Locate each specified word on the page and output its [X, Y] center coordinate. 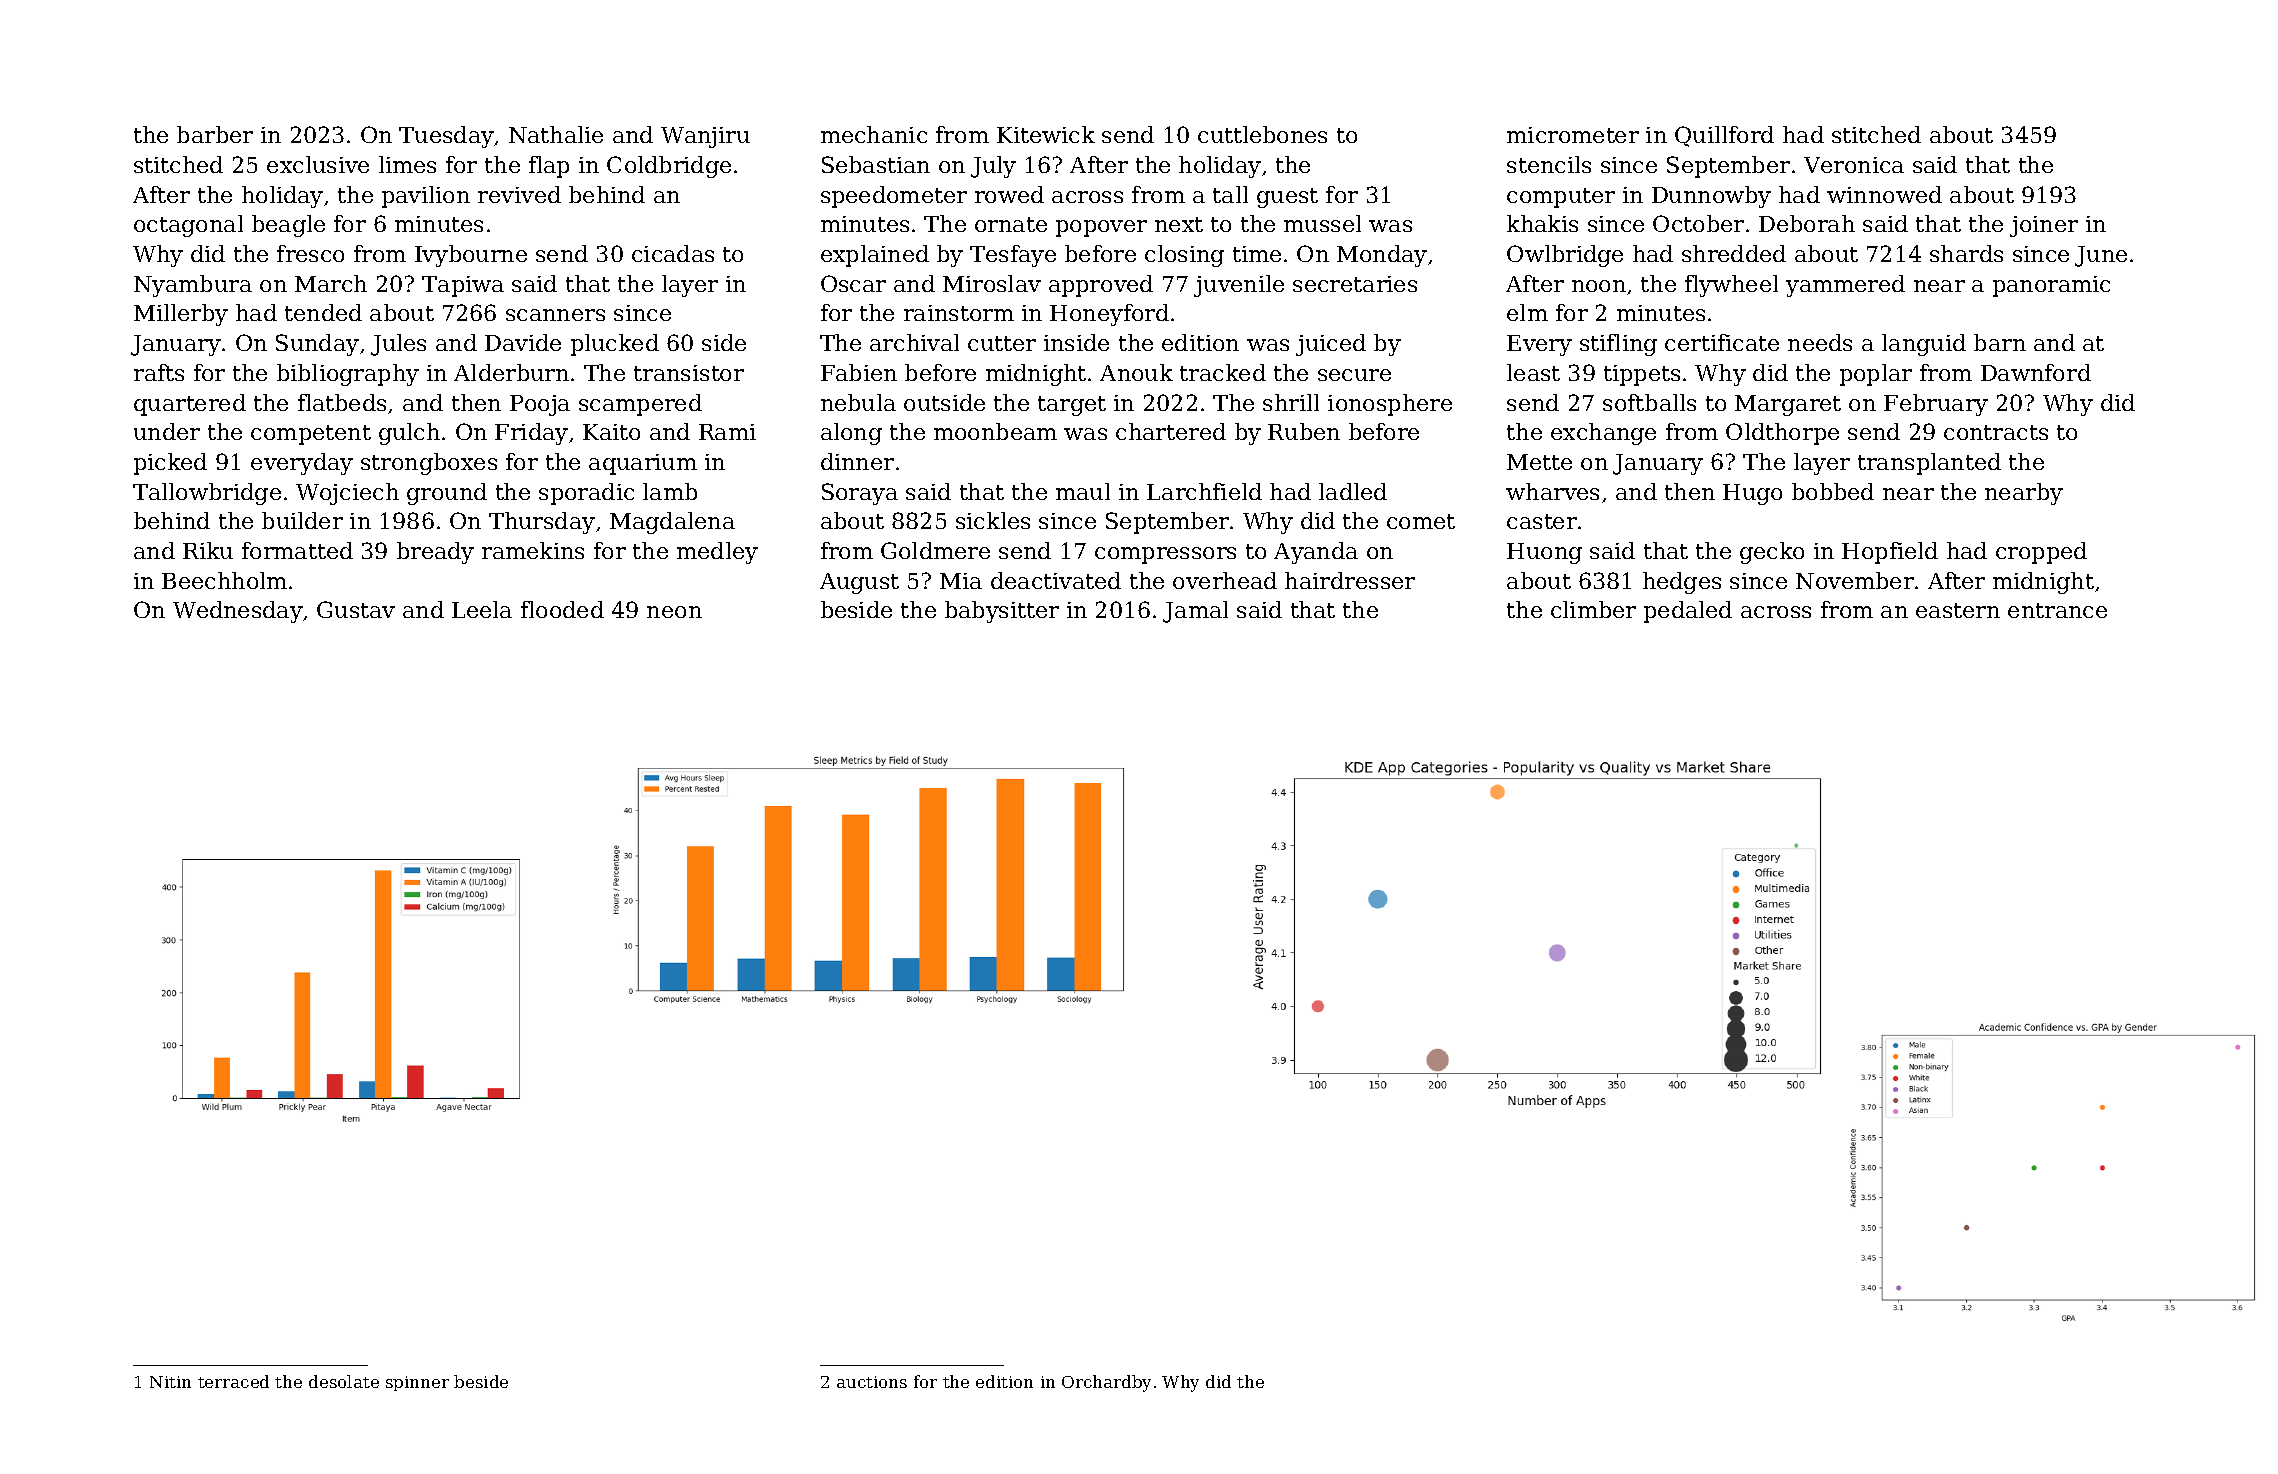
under [167, 431]
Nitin [170, 1382]
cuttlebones [1262, 134]
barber [215, 134]
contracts [1996, 432]
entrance [2057, 610]
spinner [417, 1383]
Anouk [1136, 372]
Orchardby [1106, 1383]
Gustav [356, 609]
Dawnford [2036, 372]
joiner [2044, 226]
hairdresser [1350, 580]
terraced [233, 1381]
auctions [872, 1382]
